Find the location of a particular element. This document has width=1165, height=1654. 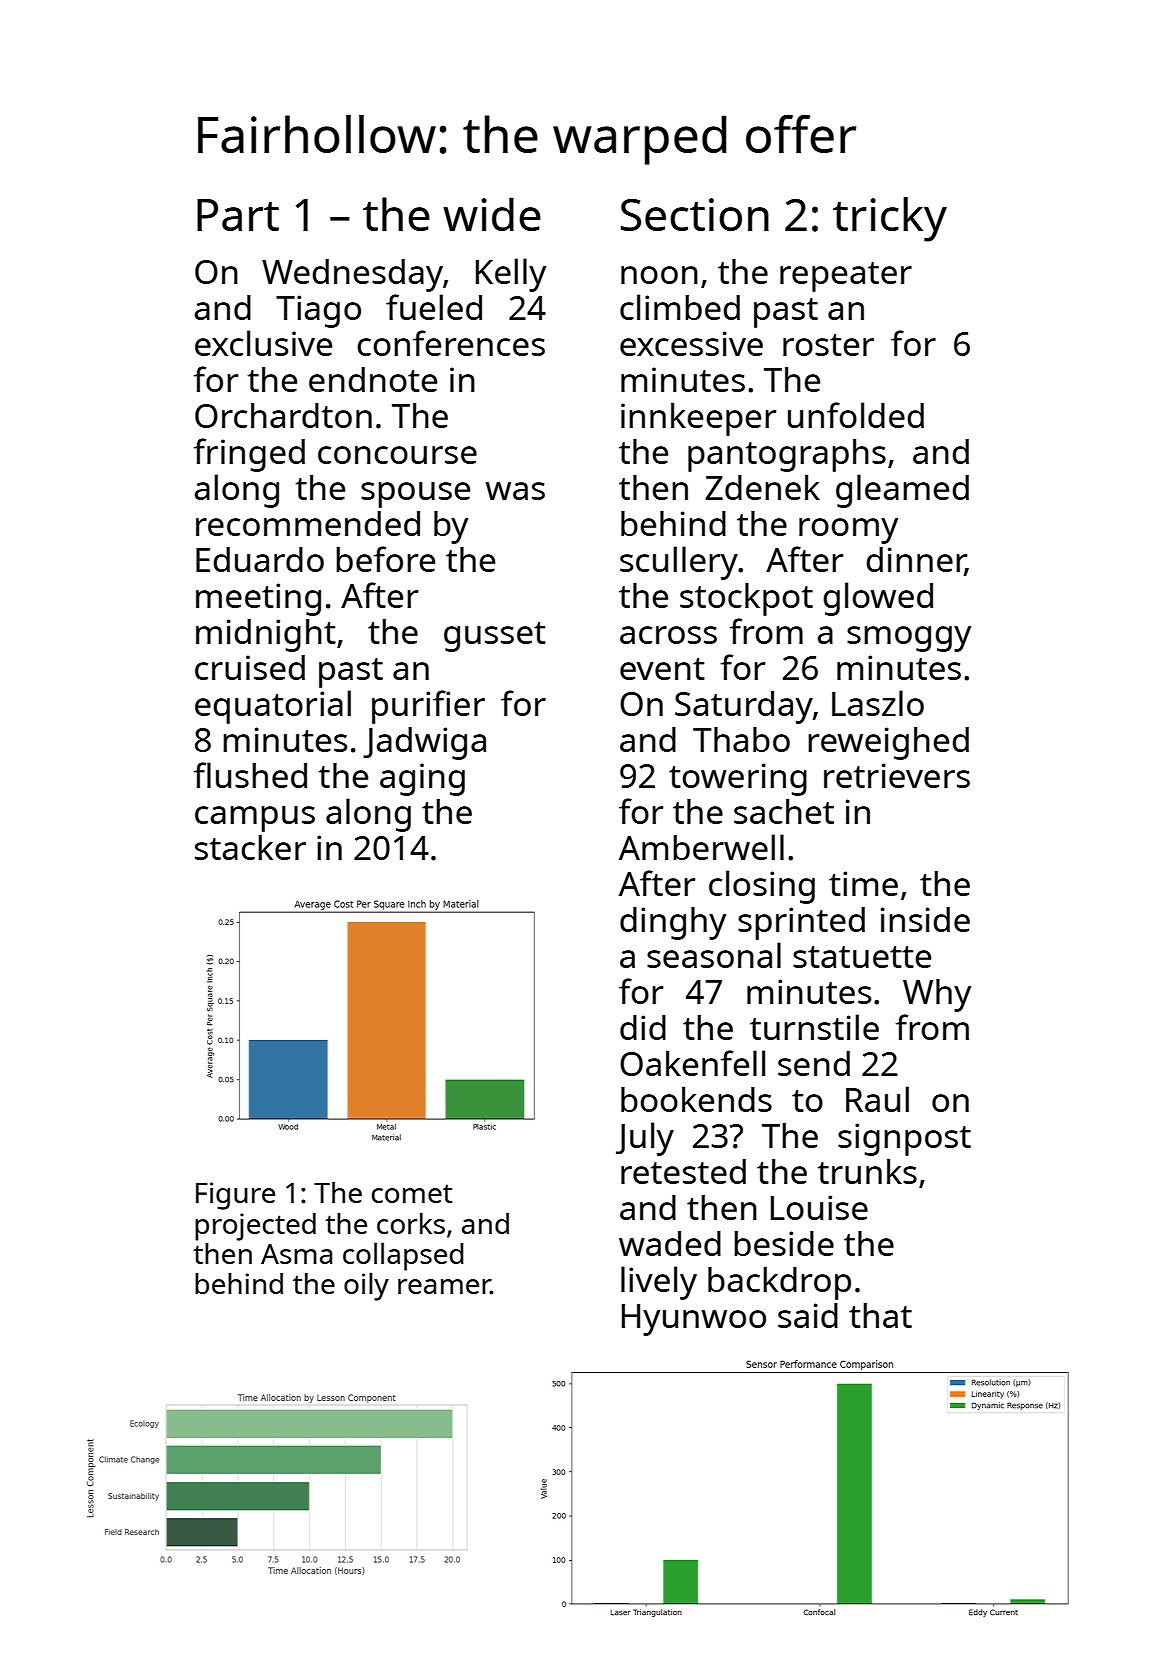

roster is located at coordinates (828, 345).
